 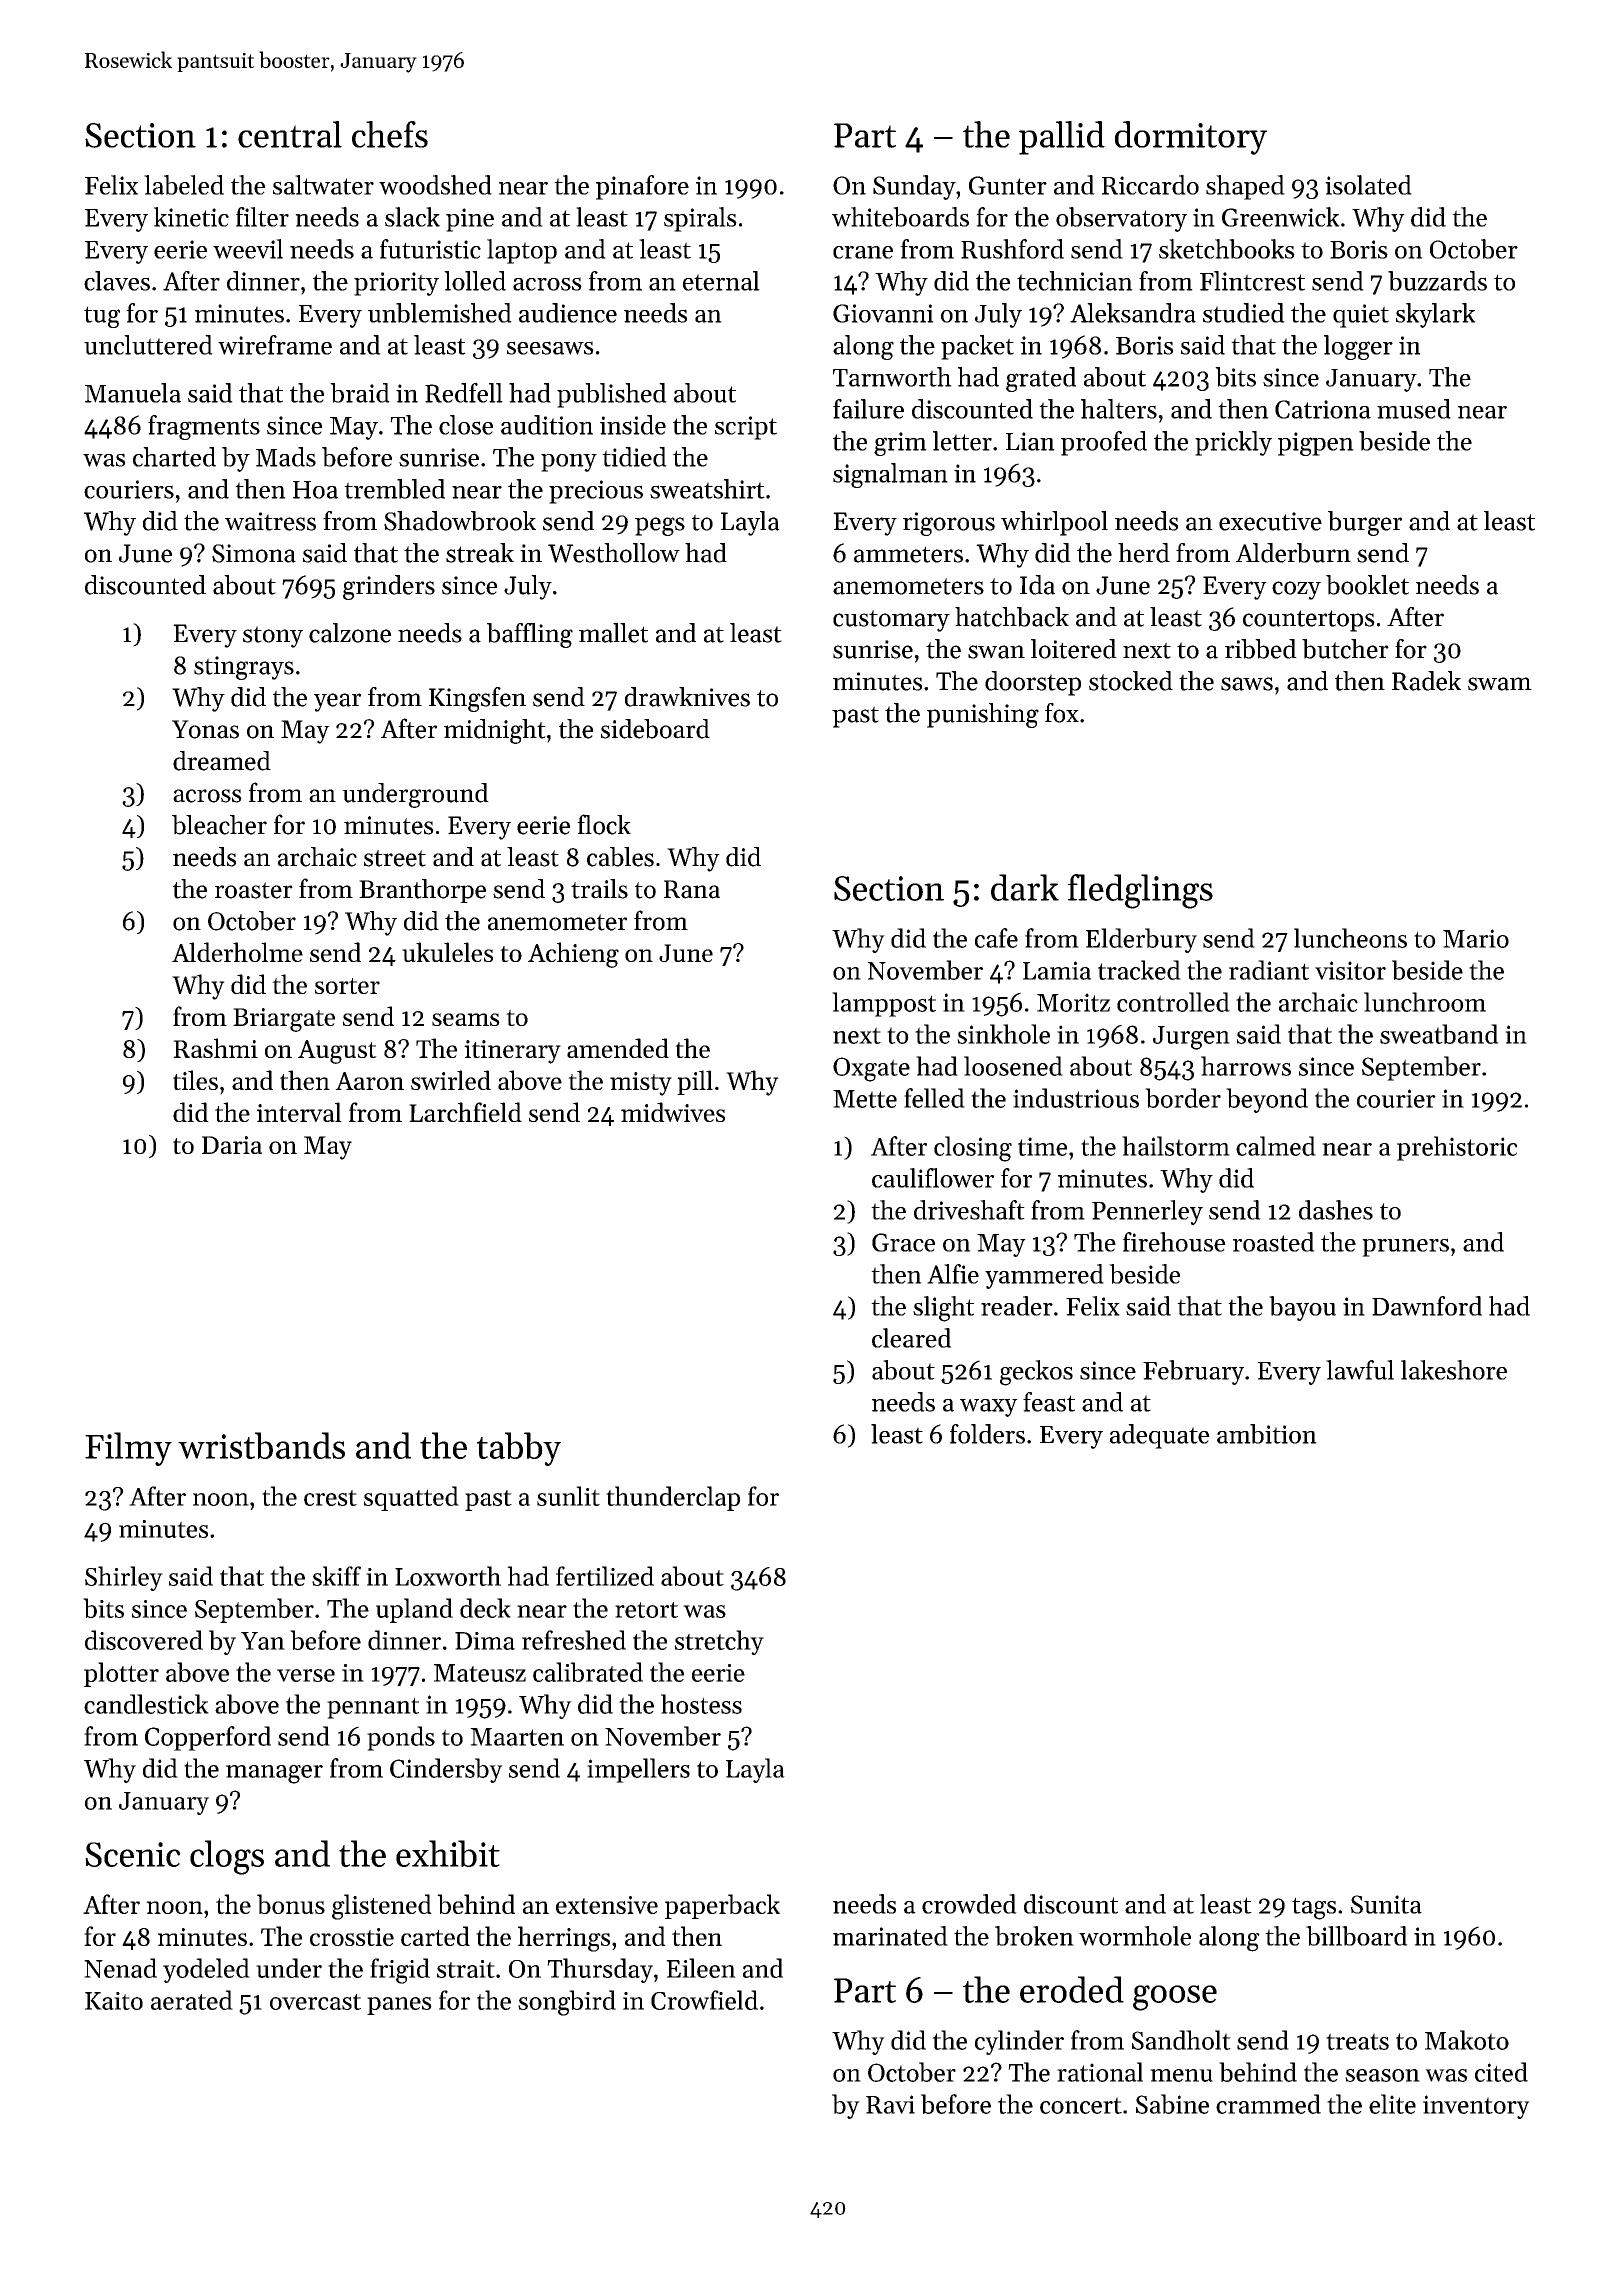 I want to click on pinafore, so click(x=642, y=187).
